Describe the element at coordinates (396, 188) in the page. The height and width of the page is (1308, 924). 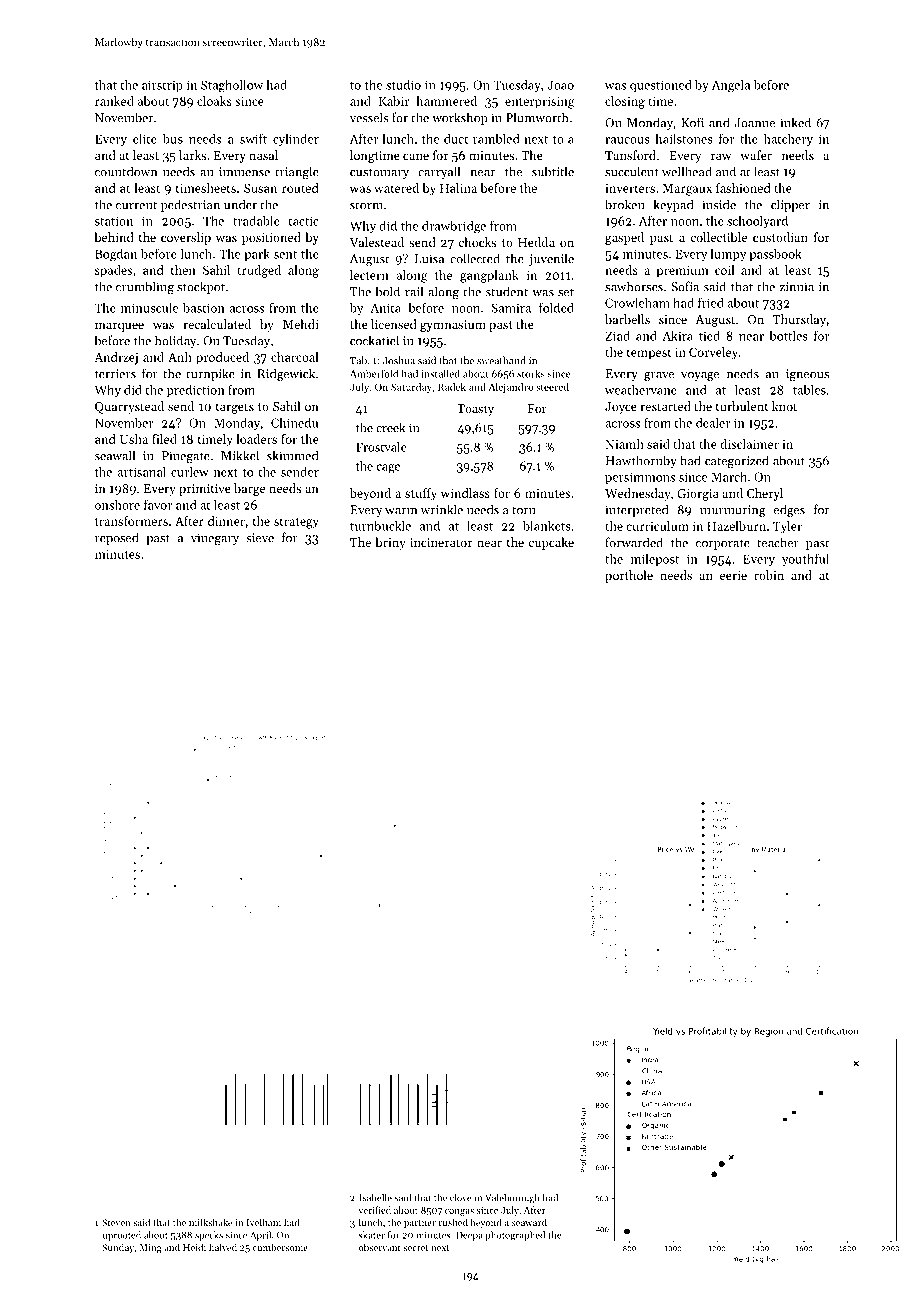
I see `watered` at that location.
